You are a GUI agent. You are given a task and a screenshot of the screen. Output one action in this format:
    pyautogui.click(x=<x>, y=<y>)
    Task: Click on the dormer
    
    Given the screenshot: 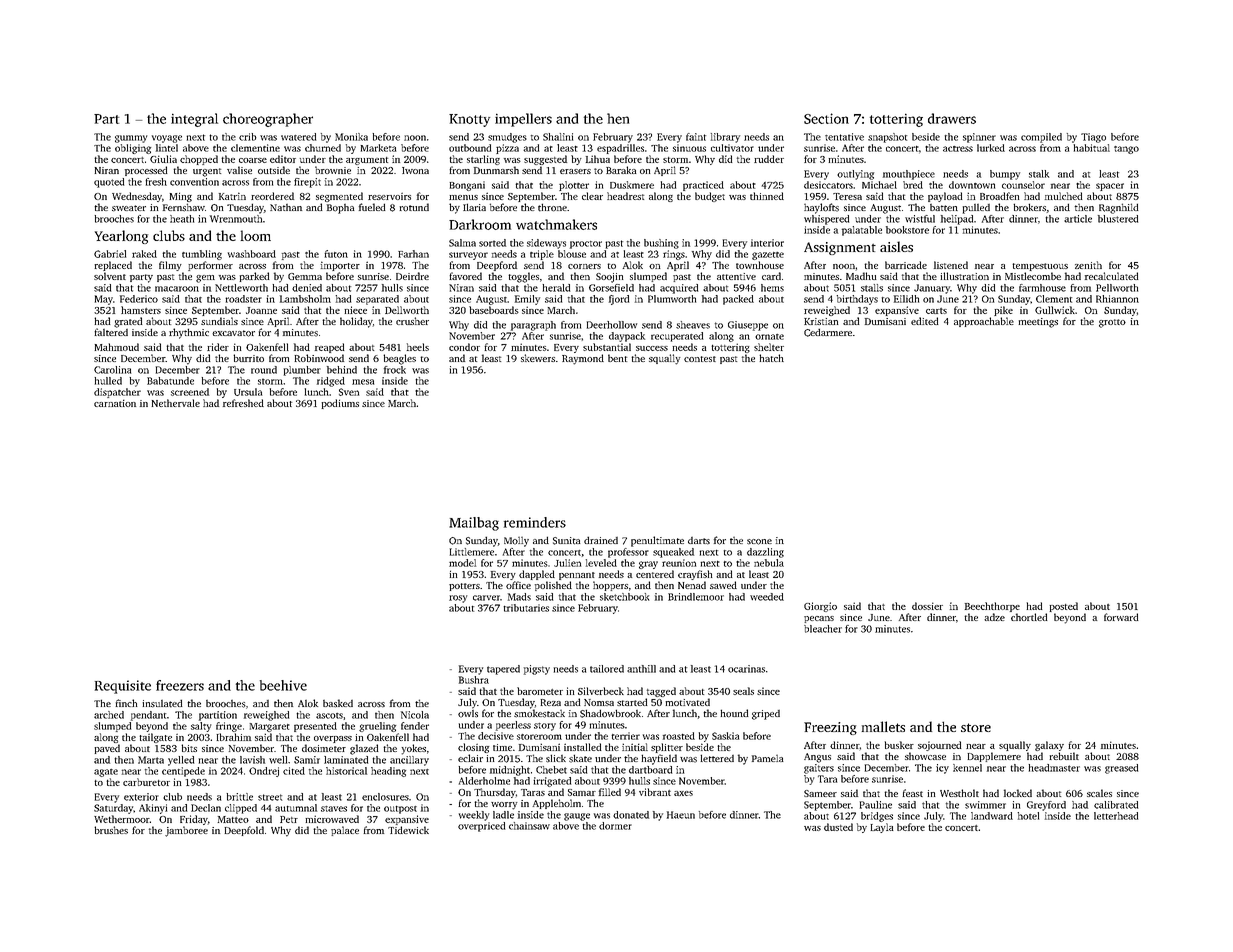 What is the action you would take?
    pyautogui.click(x=615, y=826)
